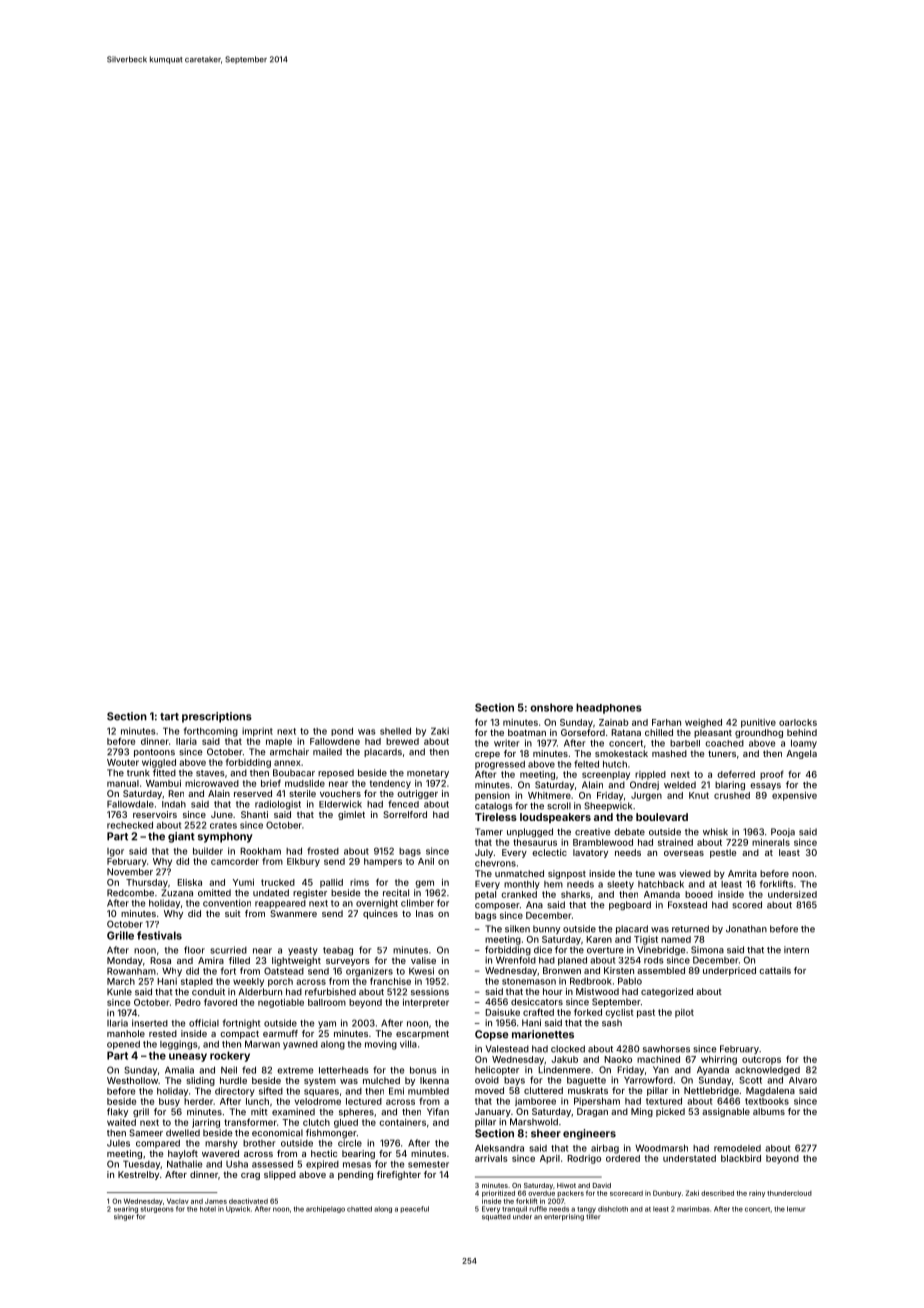  Describe the element at coordinates (185, 1164) in the image. I see `Nathalie` at that location.
